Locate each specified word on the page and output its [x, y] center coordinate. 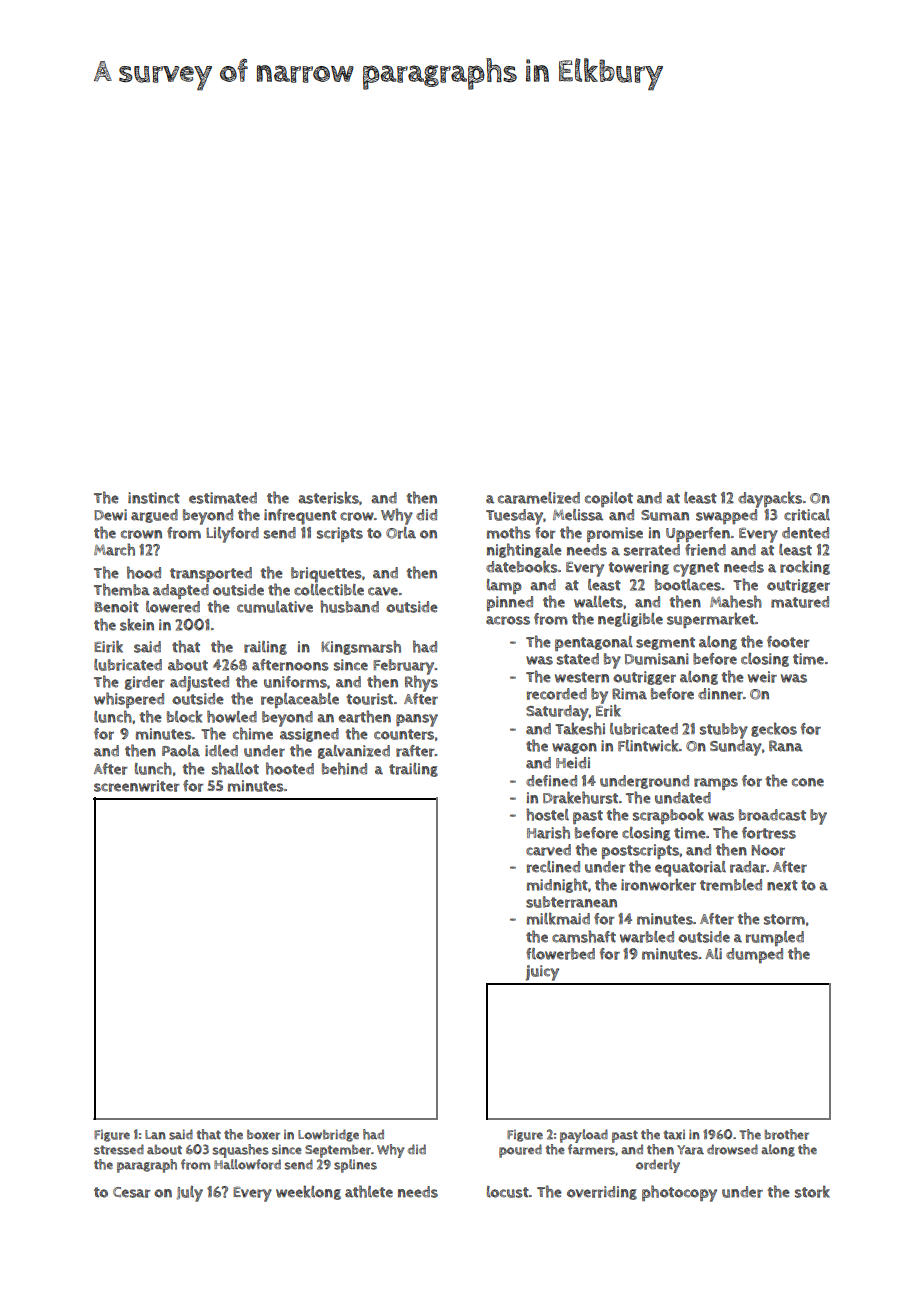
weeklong [308, 1192]
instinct [154, 498]
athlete [369, 1191]
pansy [417, 720]
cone [808, 782]
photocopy [679, 1193]
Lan [155, 1135]
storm [784, 919]
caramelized [539, 498]
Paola [181, 751]
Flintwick [648, 745]
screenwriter [136, 786]
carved [548, 850]
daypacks [770, 499]
